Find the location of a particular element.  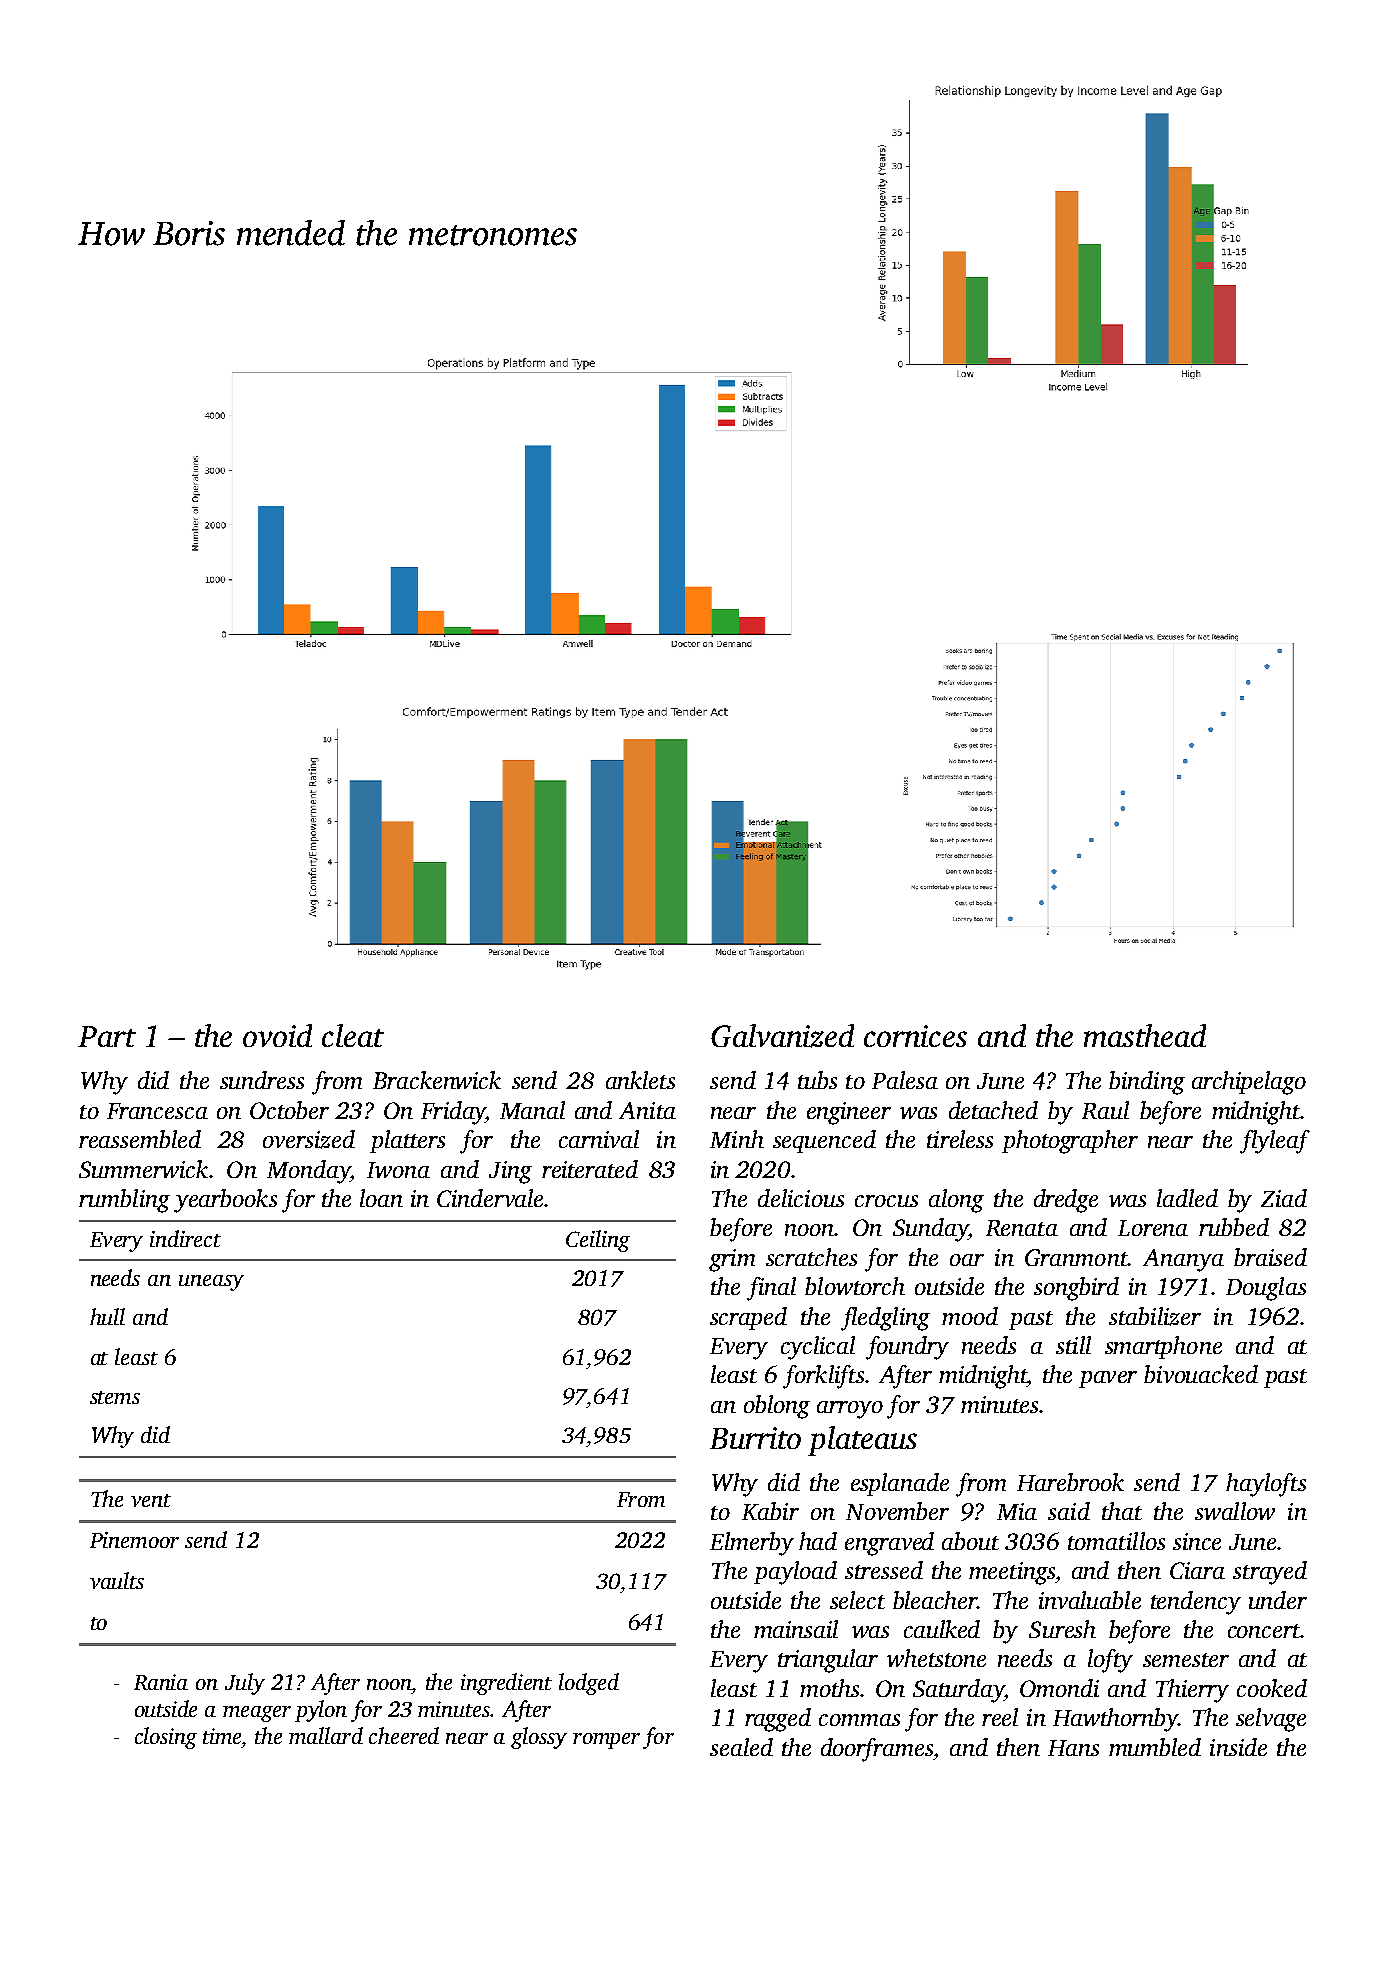

Raul is located at coordinates (1105, 1110).
